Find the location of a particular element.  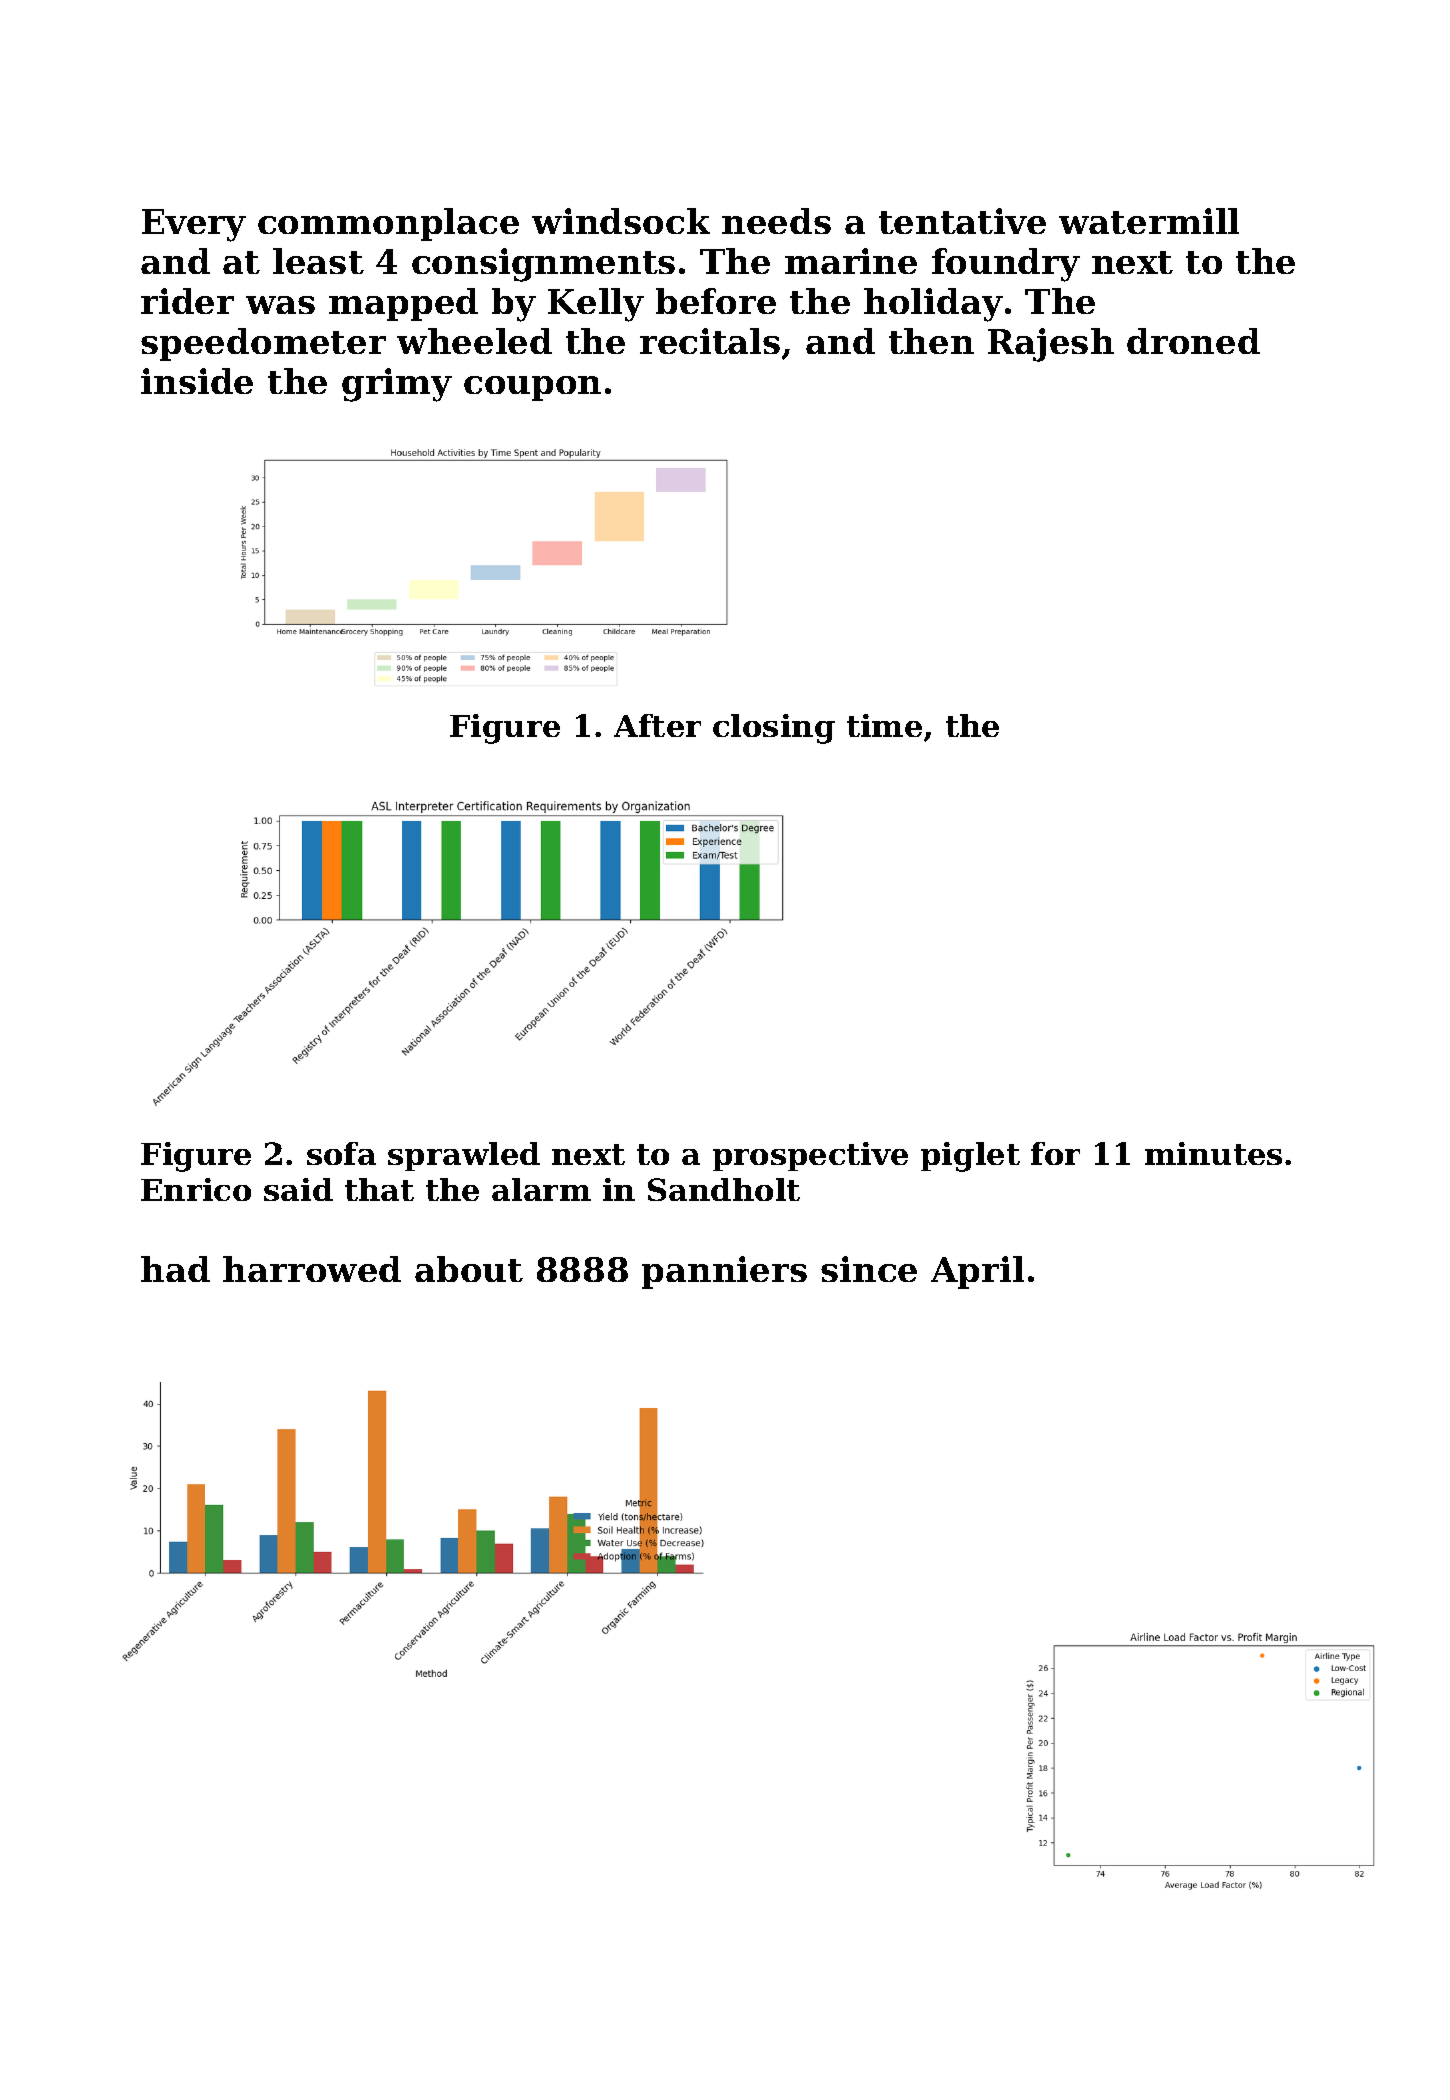

Rajesh is located at coordinates (1051, 345).
